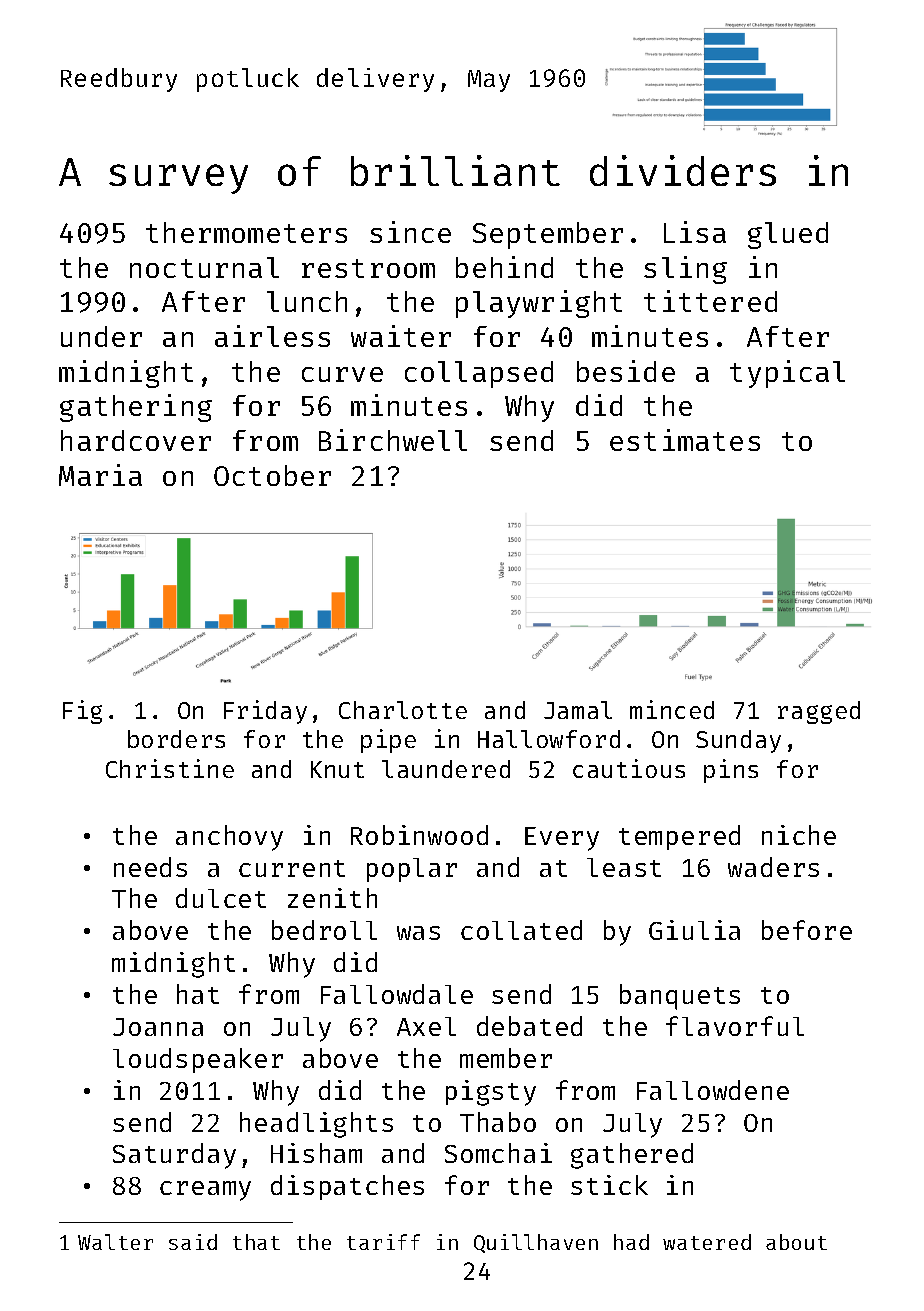  Describe the element at coordinates (799, 835) in the screenshot. I see `niche` at that location.
